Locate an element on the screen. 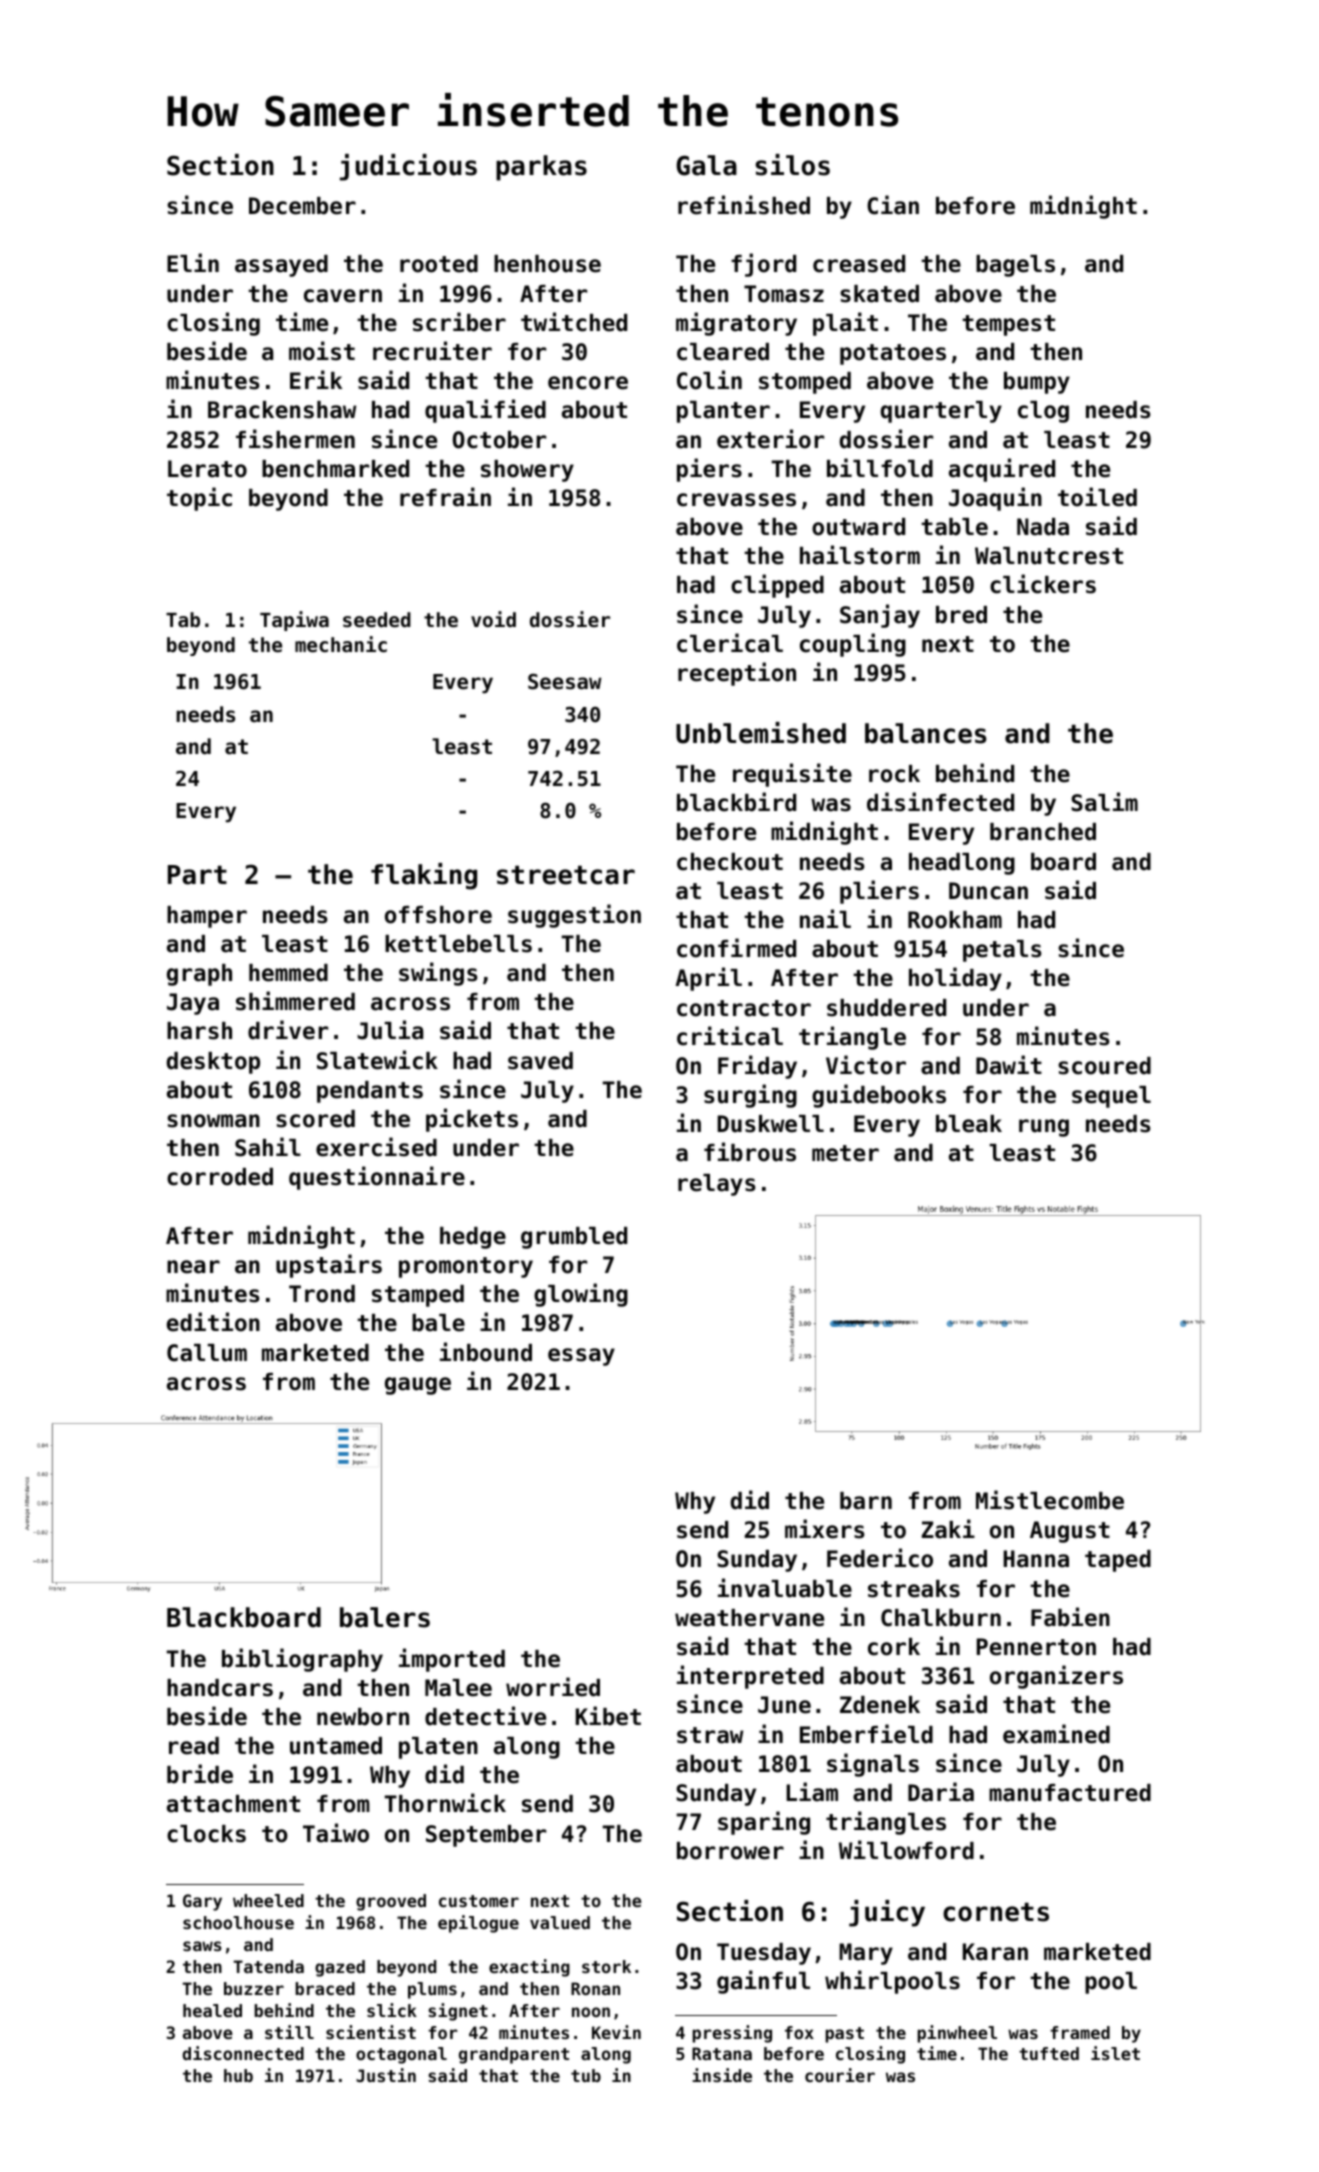 The width and height of the screenshot is (1319, 2172). gazed is located at coordinates (340, 1968).
